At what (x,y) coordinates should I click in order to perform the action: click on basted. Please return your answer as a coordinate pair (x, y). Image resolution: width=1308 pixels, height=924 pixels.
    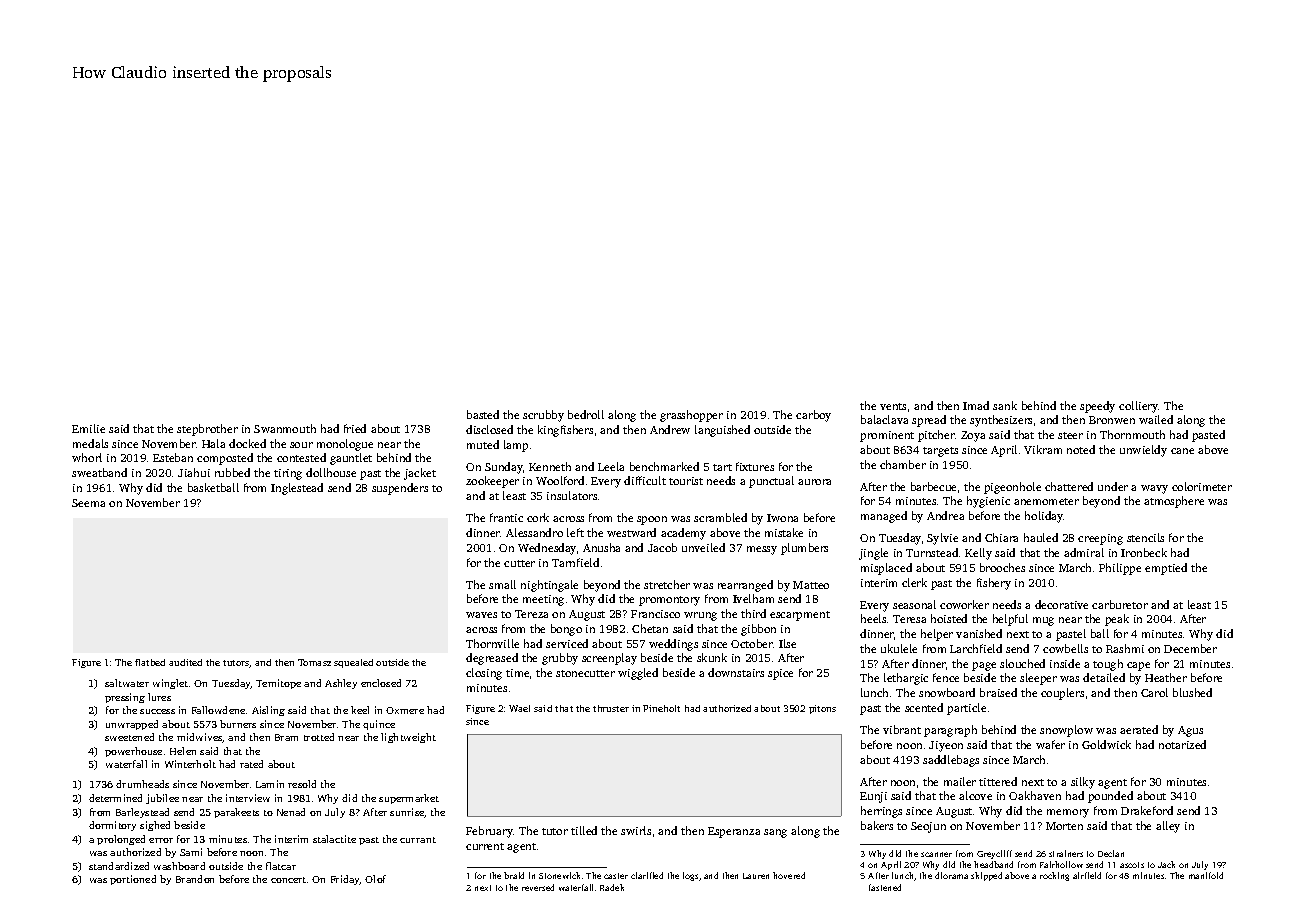
    Looking at the image, I should click on (483, 414).
